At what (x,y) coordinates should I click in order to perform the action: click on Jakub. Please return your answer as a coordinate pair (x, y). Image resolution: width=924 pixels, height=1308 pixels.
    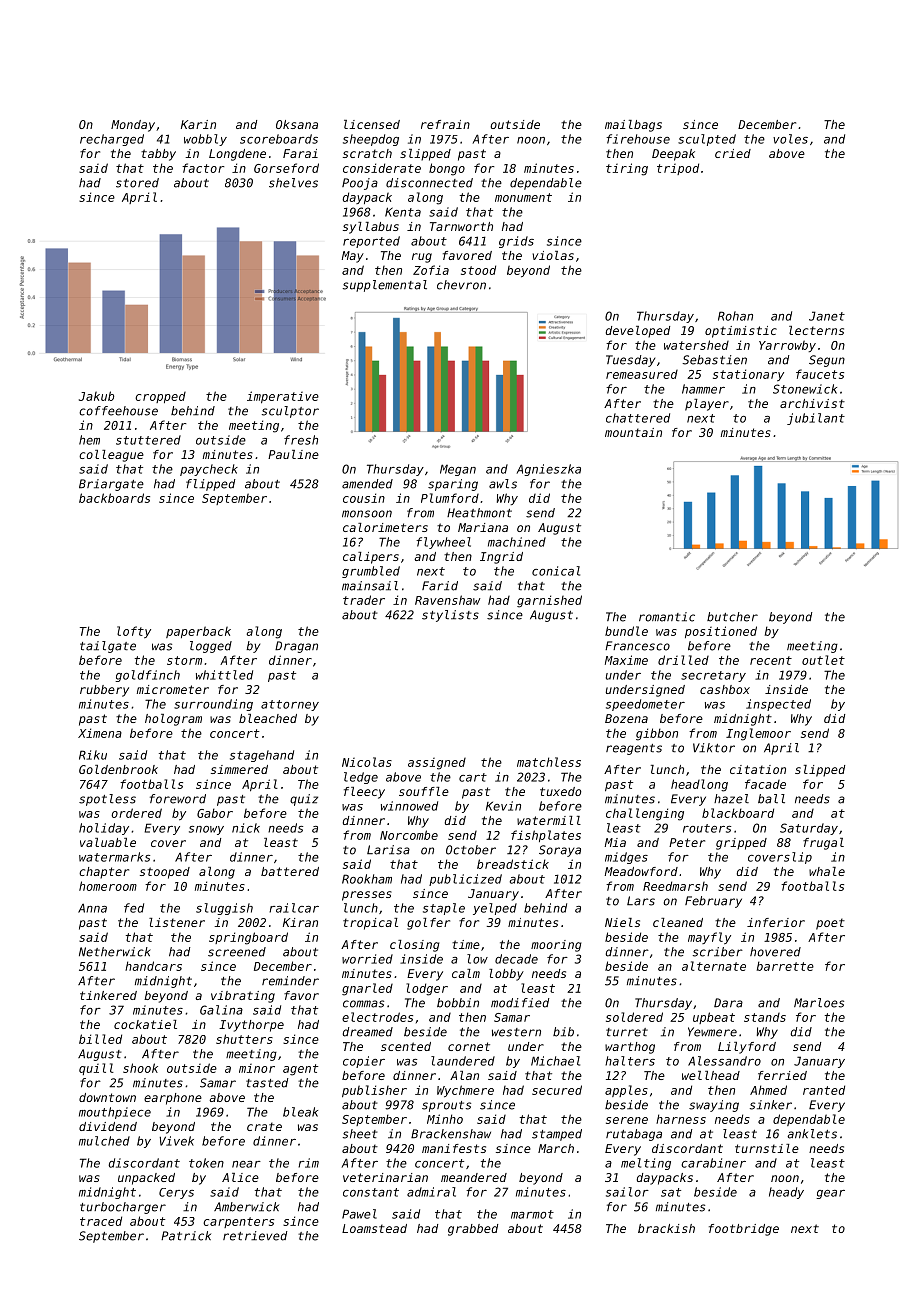
    Looking at the image, I should click on (96, 396).
